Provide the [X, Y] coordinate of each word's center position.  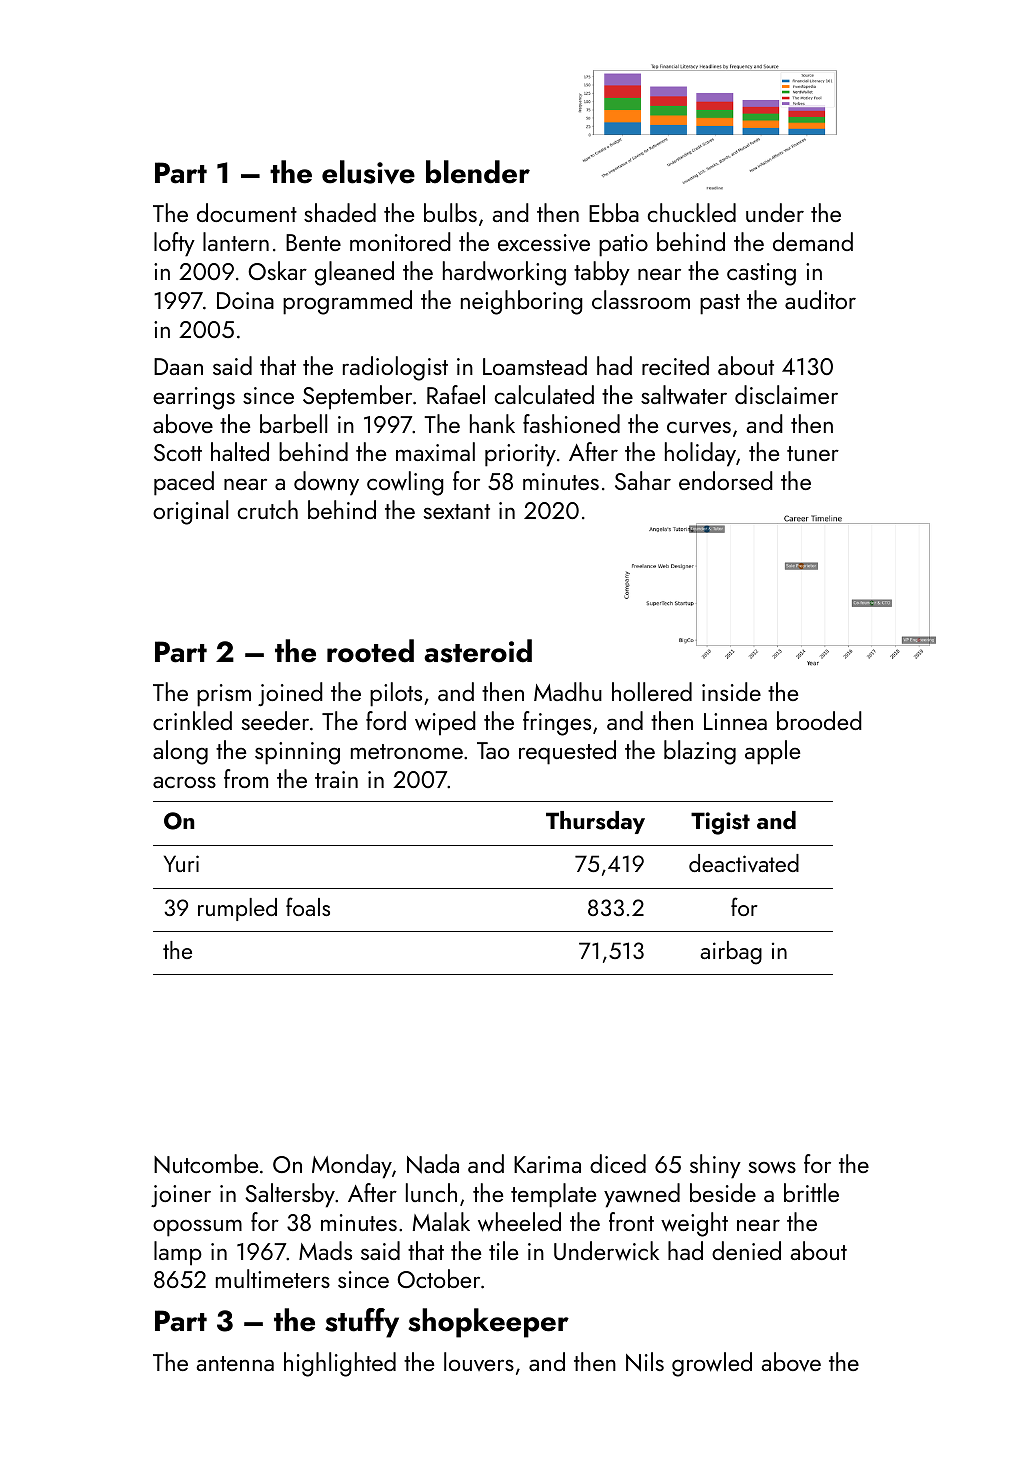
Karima [547, 1164]
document [247, 212]
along [180, 752]
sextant [457, 511]
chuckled [691, 212]
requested [567, 752]
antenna [235, 1363]
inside [731, 691]
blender [478, 172]
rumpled [237, 909]
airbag [731, 953]
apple [772, 752]
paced [184, 483]
